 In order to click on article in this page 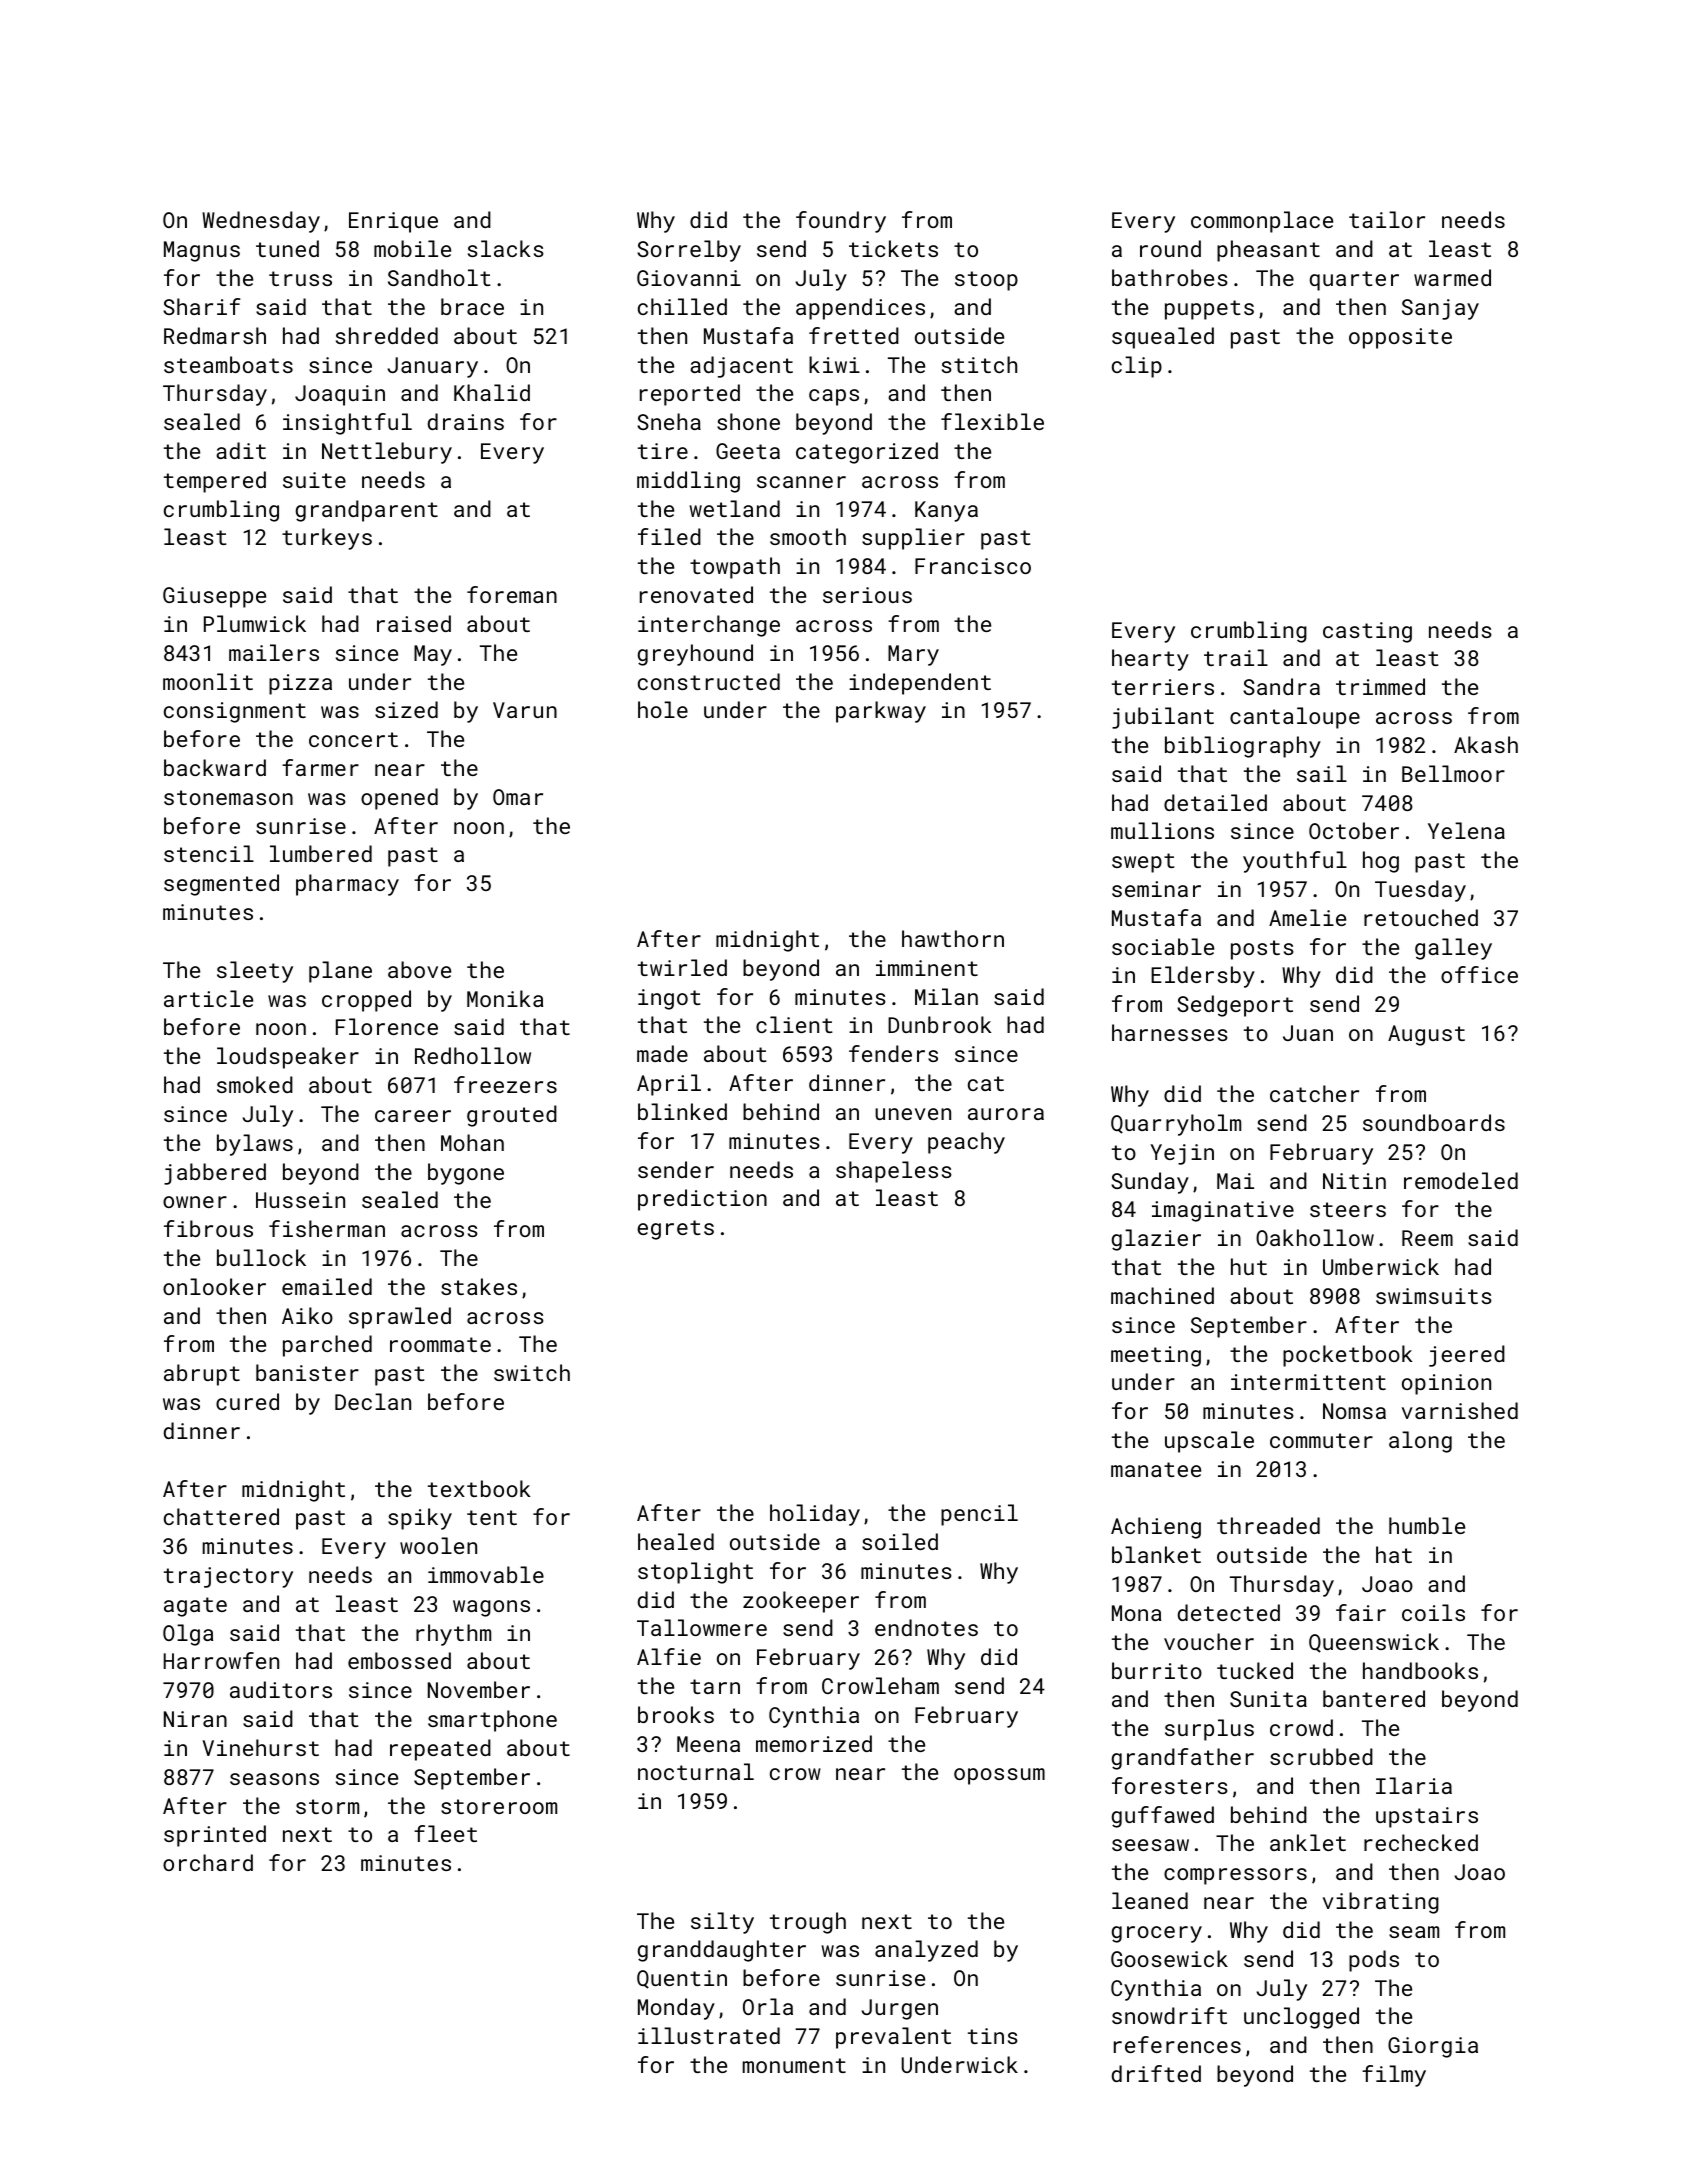, I will do `click(208, 998)`.
